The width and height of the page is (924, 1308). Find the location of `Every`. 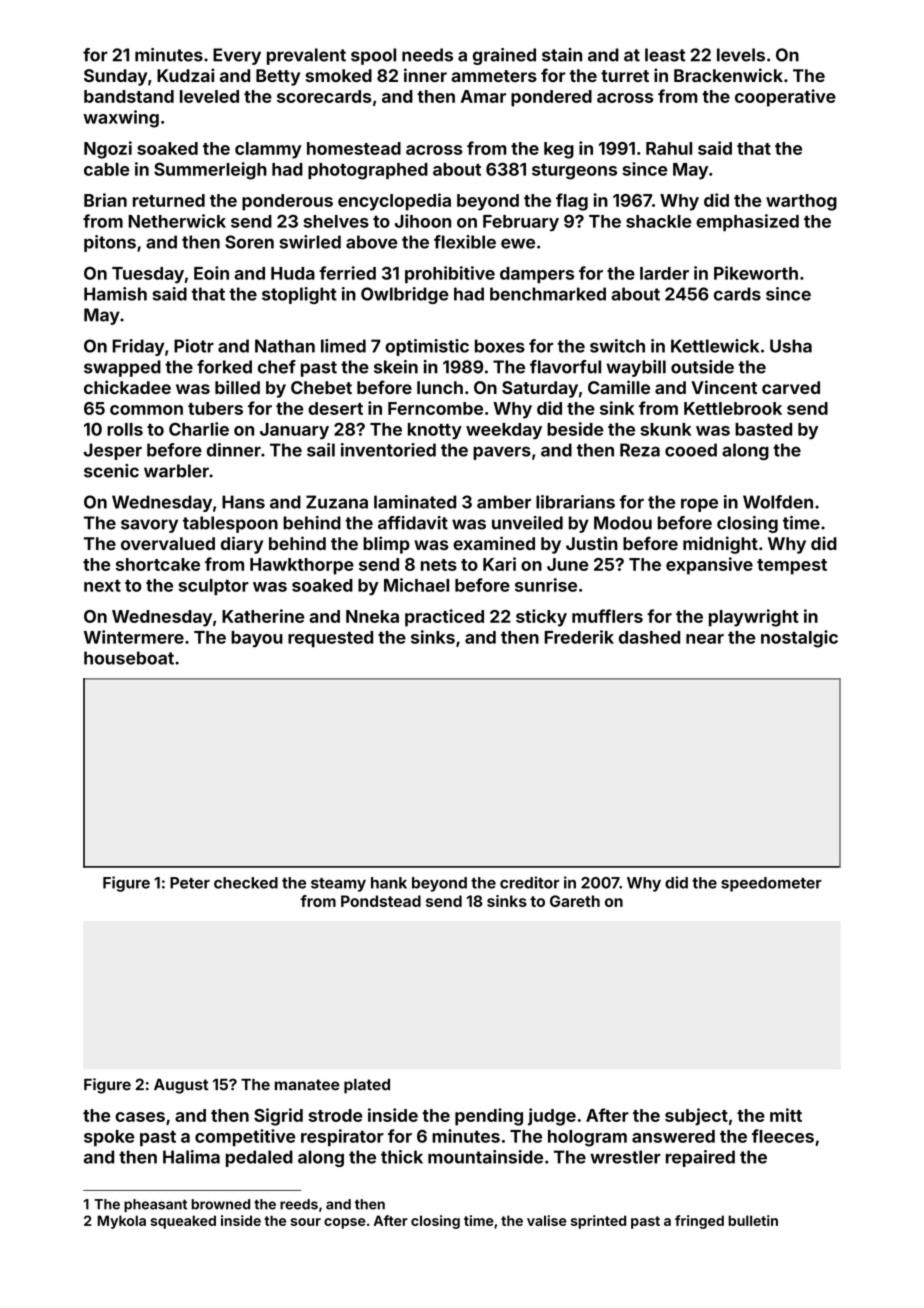

Every is located at coordinates (237, 56).
